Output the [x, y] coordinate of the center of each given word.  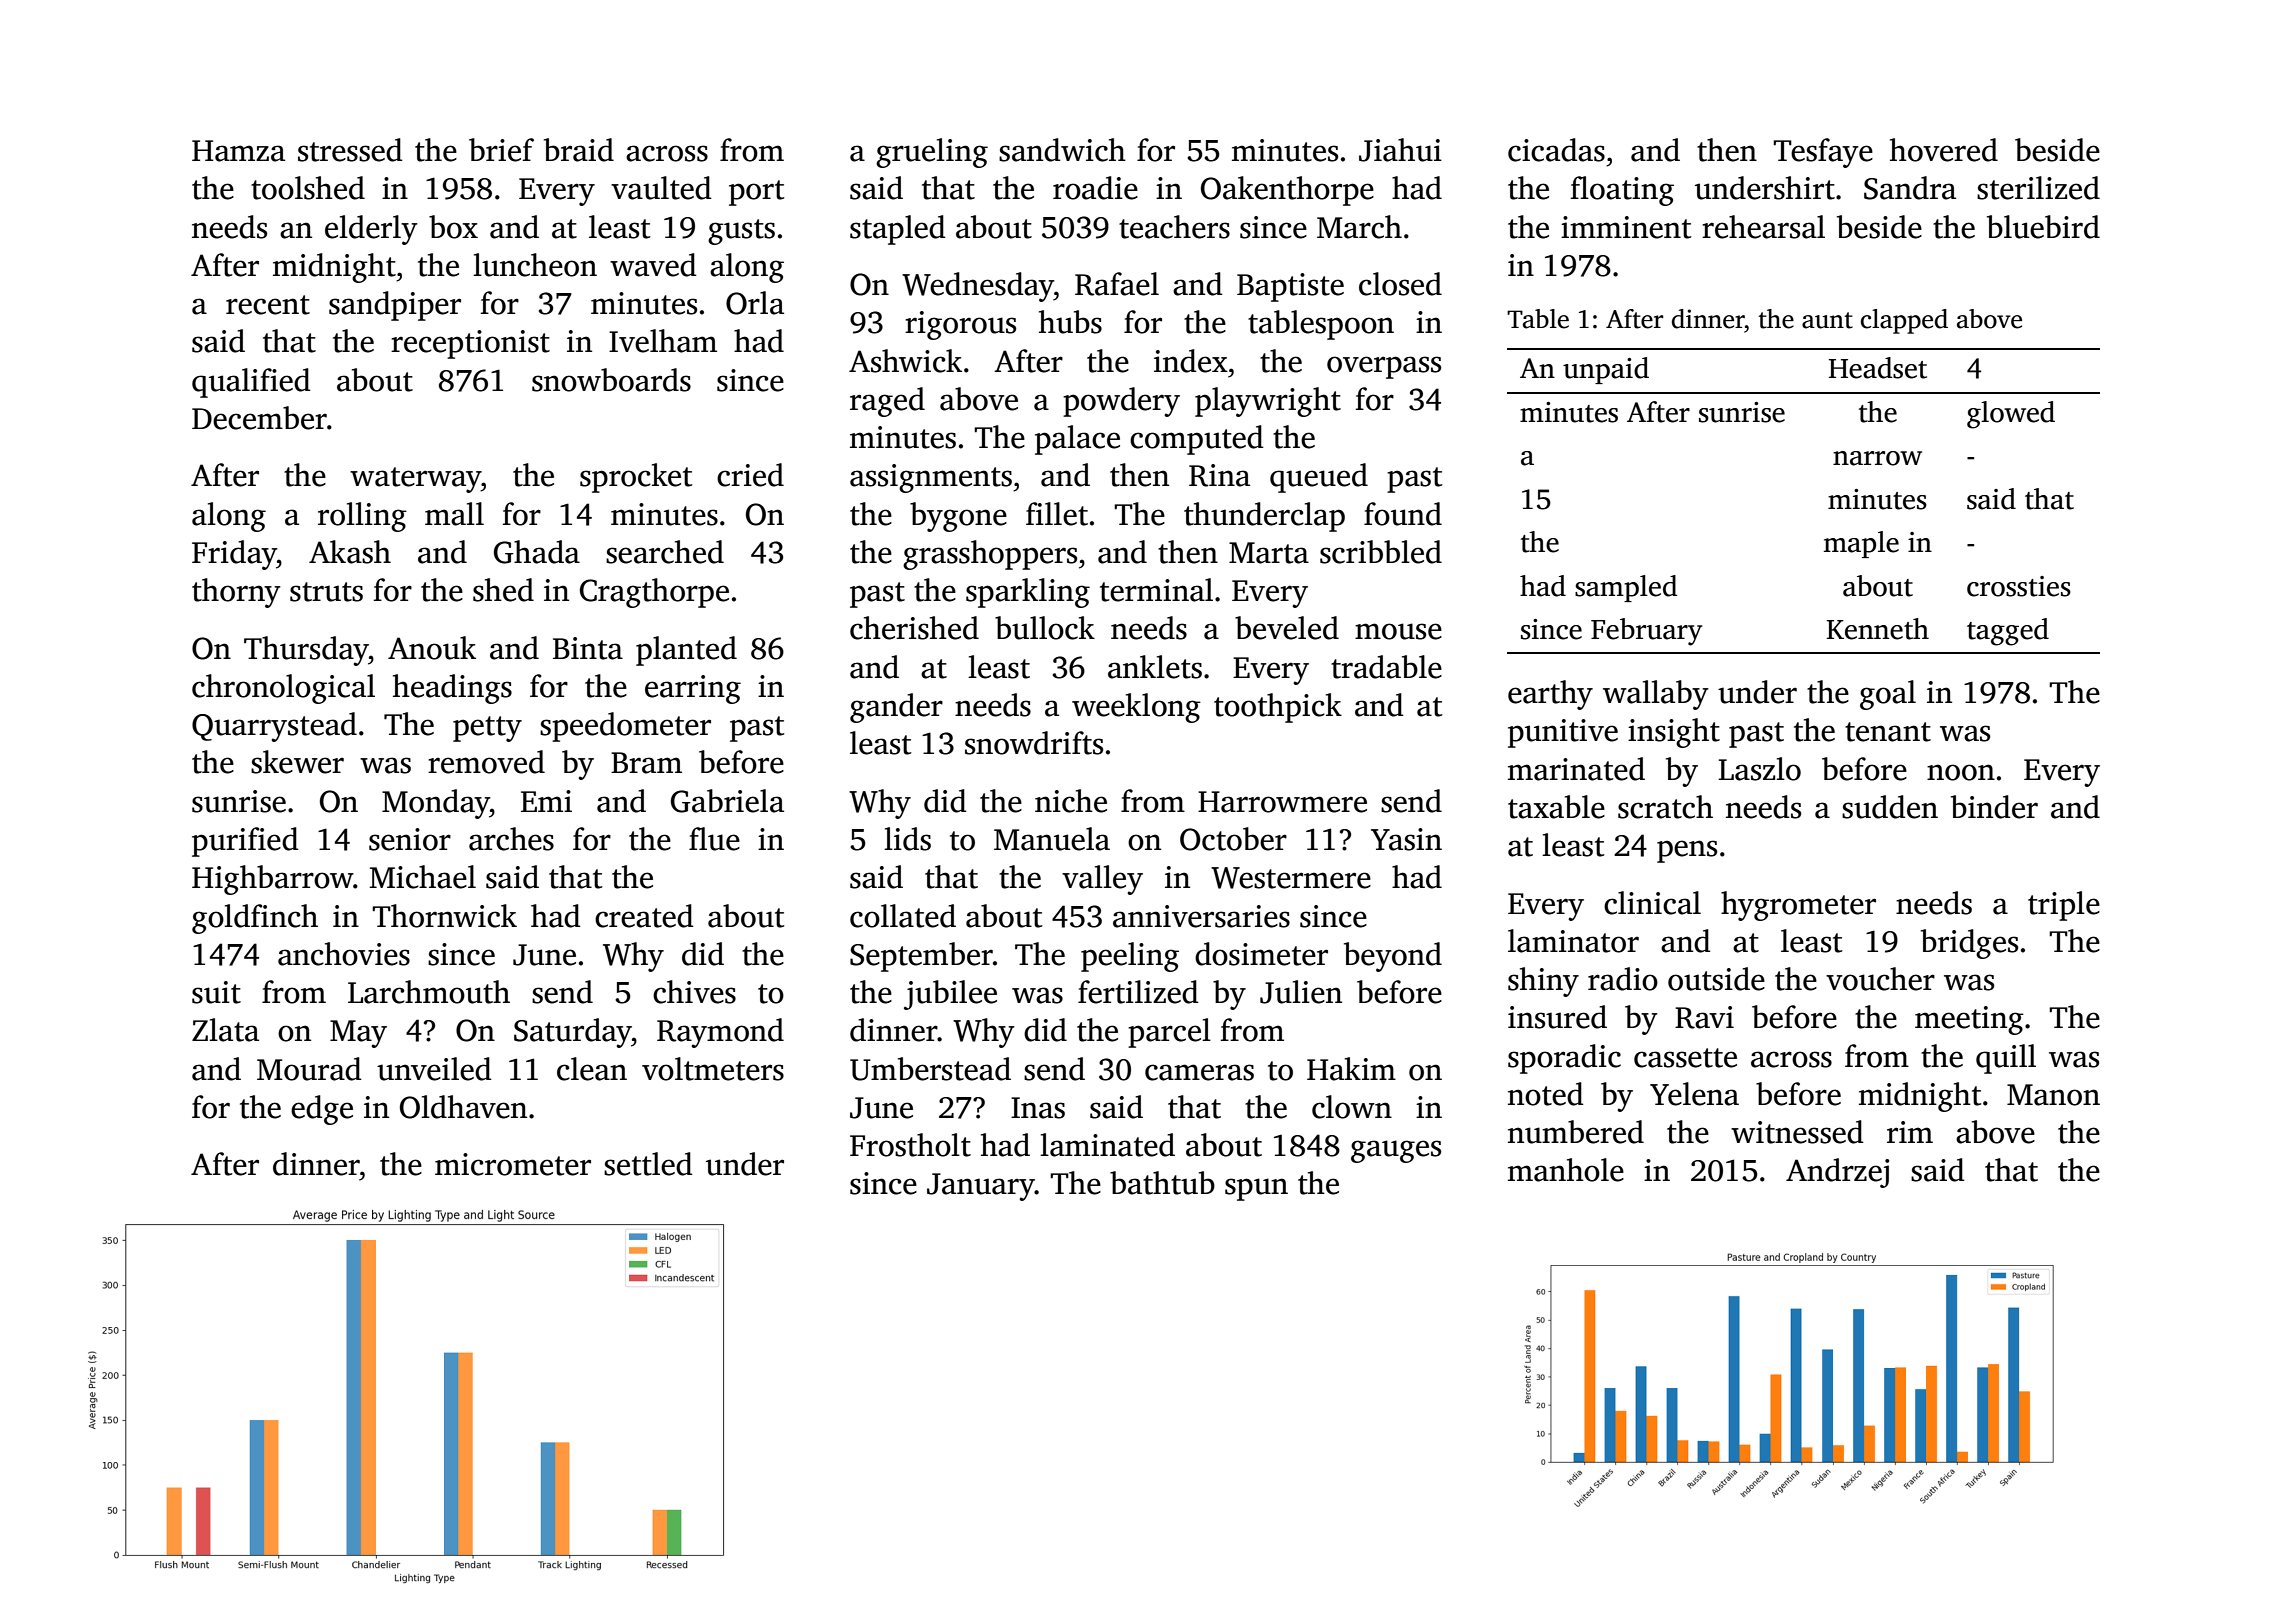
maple [1861, 544]
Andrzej [1837, 1173]
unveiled [434, 1069]
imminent [1626, 227]
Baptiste [1290, 287]
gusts [741, 232]
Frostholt [910, 1145]
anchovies [344, 954]
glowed [2011, 415]
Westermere [1291, 878]
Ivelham [663, 341]
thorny [236, 593]
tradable [1386, 667]
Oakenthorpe [1287, 191]
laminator [1573, 941]
